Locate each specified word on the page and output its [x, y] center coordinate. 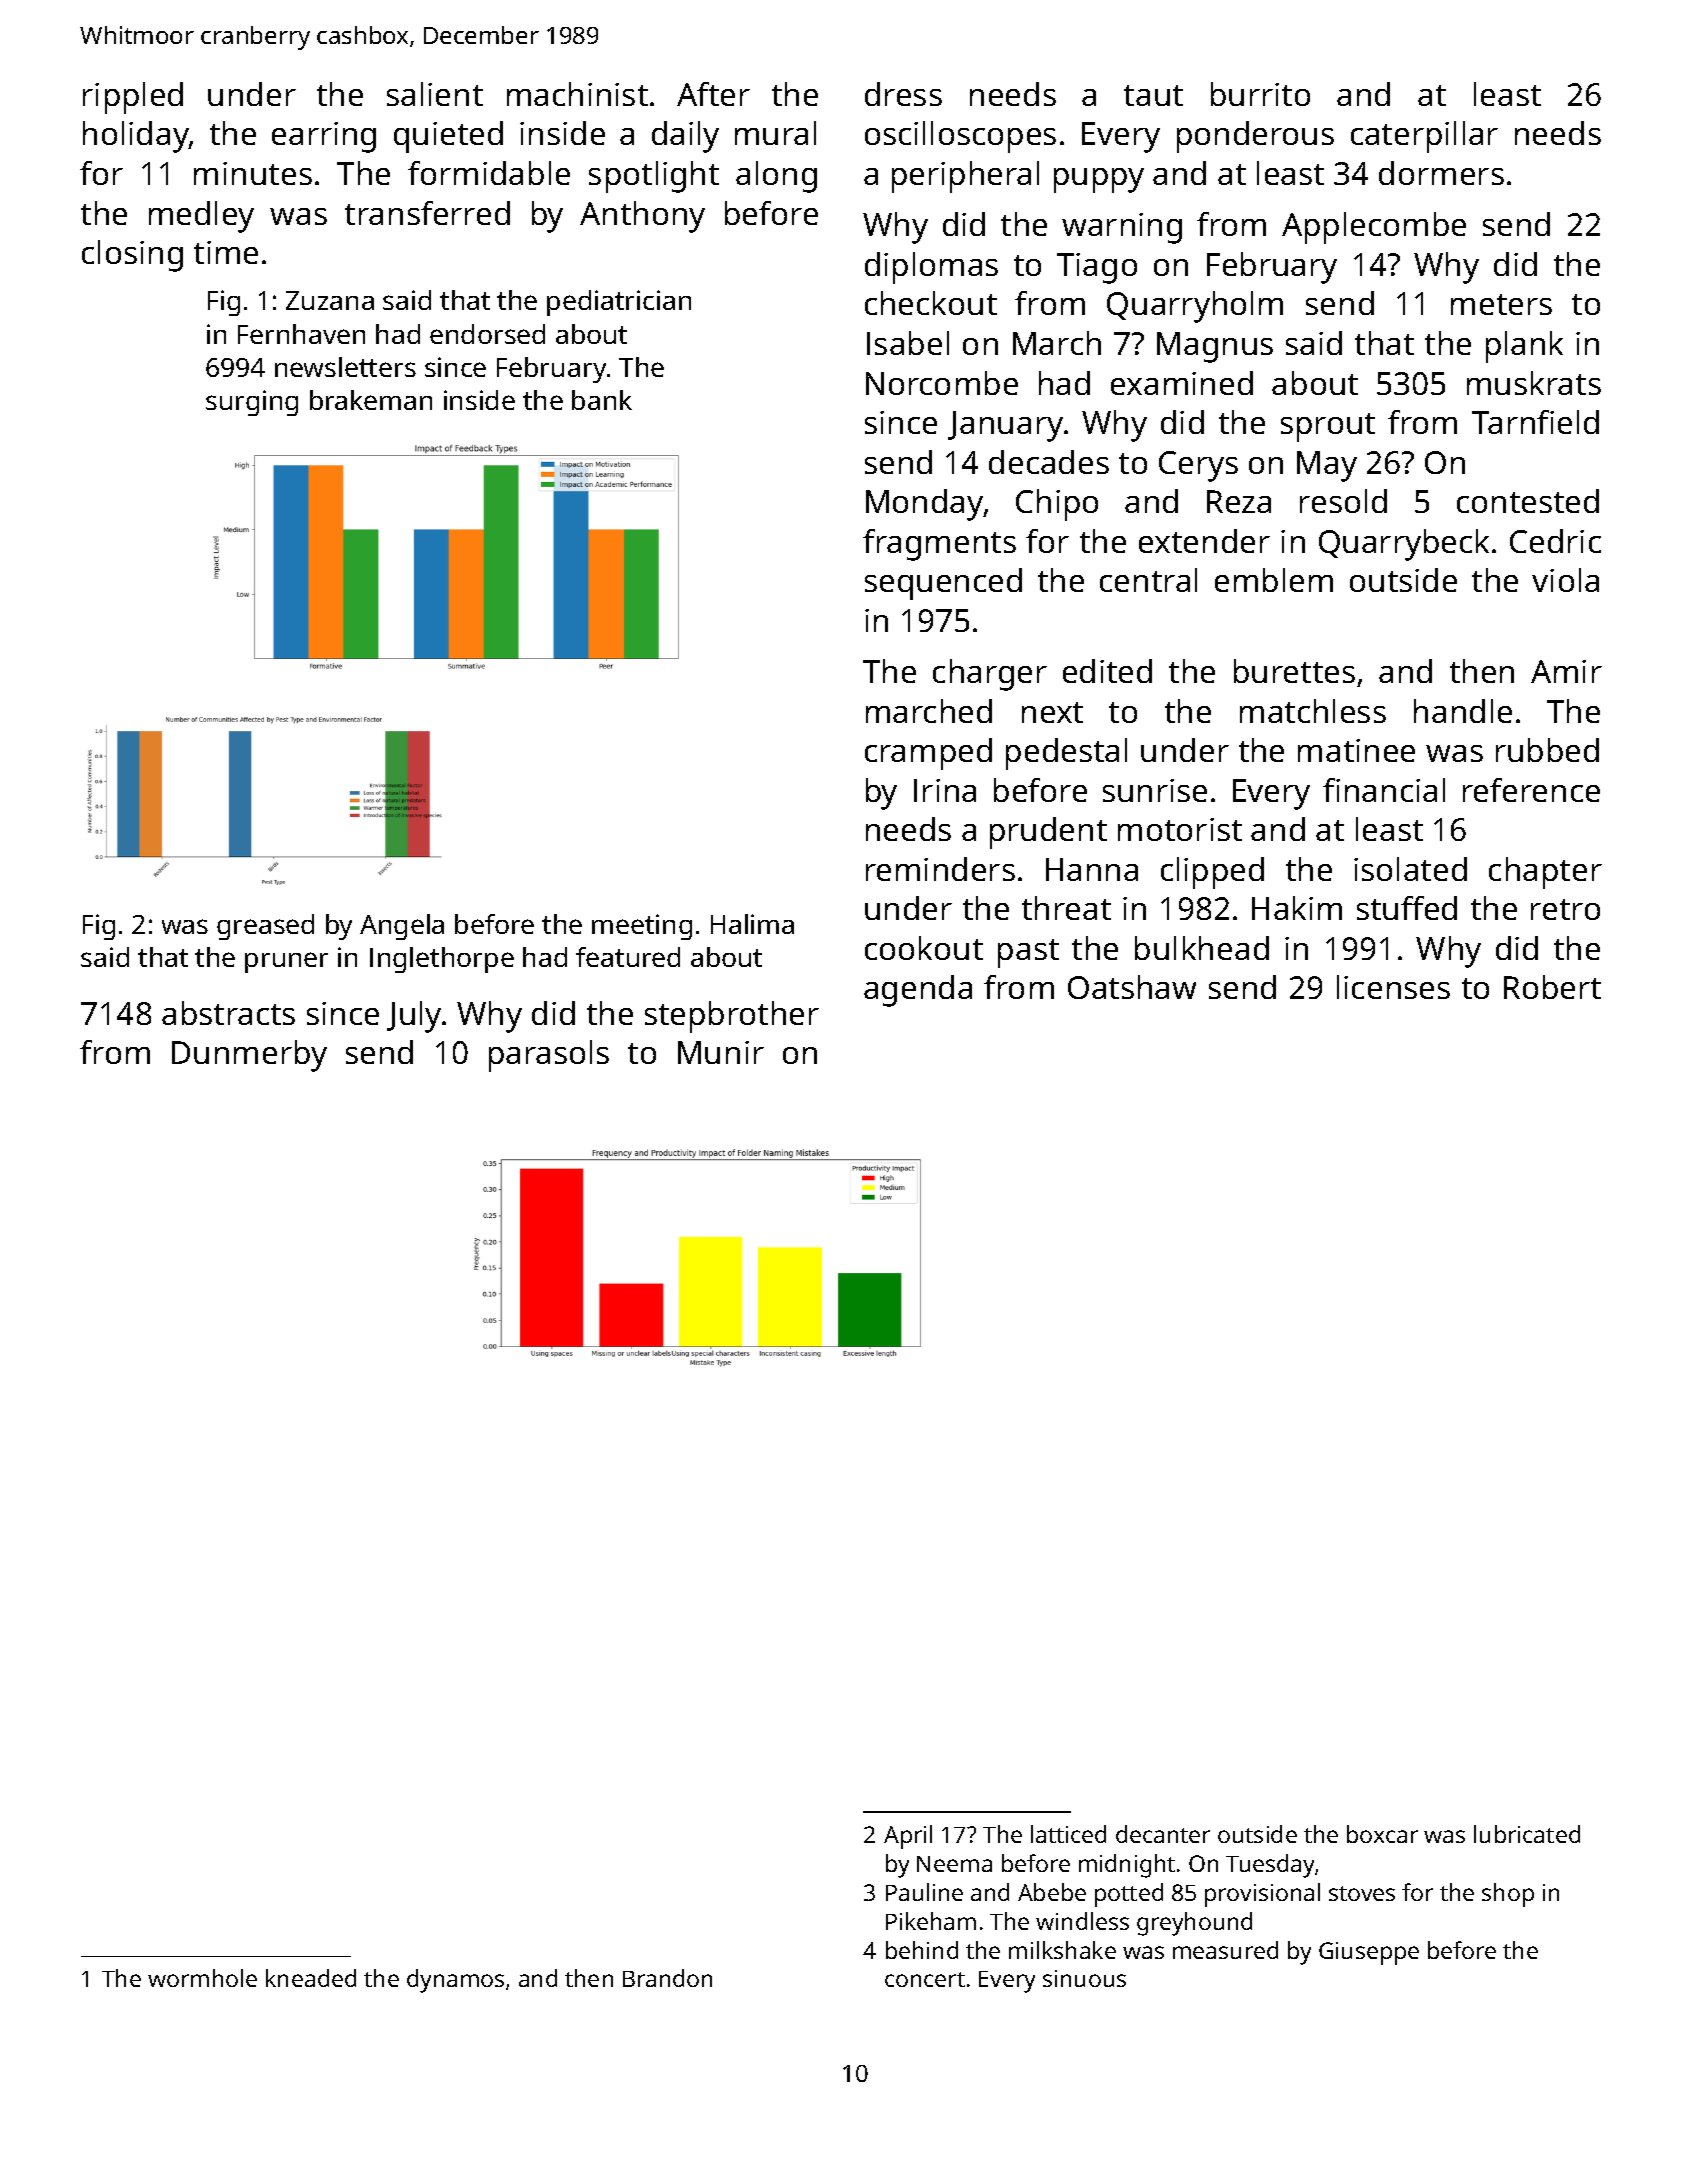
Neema [954, 1864]
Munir [721, 1052]
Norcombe [942, 383]
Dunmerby [249, 1056]
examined [1182, 383]
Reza [1239, 501]
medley [201, 217]
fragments [939, 545]
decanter [1163, 1834]
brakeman [371, 400]
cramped [928, 754]
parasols [549, 1056]
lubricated [1527, 1834]
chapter [1545, 873]
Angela [402, 927]
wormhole [202, 1978]
